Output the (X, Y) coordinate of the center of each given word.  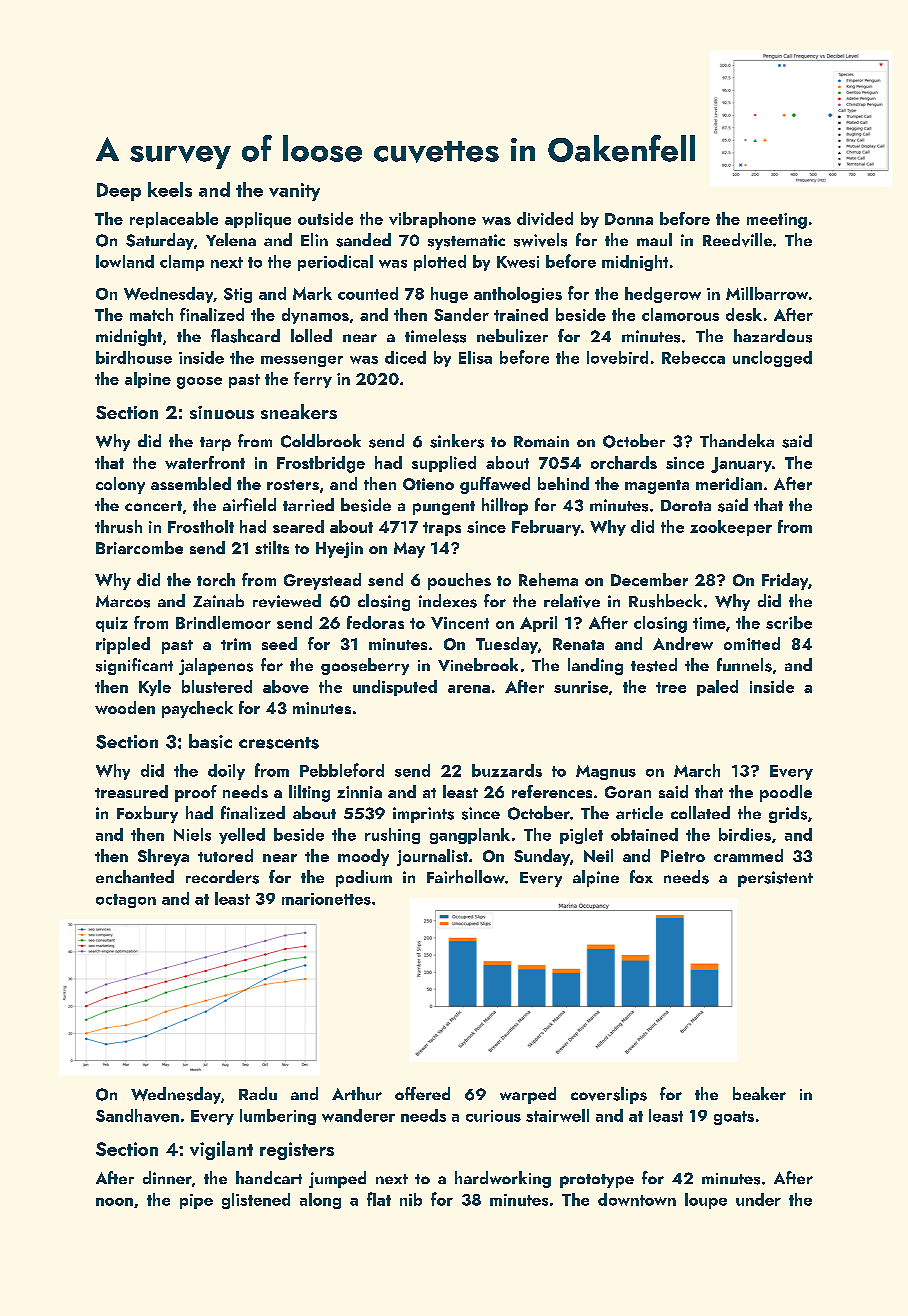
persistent (775, 879)
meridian (729, 483)
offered (422, 1093)
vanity (294, 192)
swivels (540, 240)
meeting (777, 221)
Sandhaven (137, 1115)
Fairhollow (466, 876)
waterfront (205, 462)
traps (442, 529)
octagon (126, 901)
